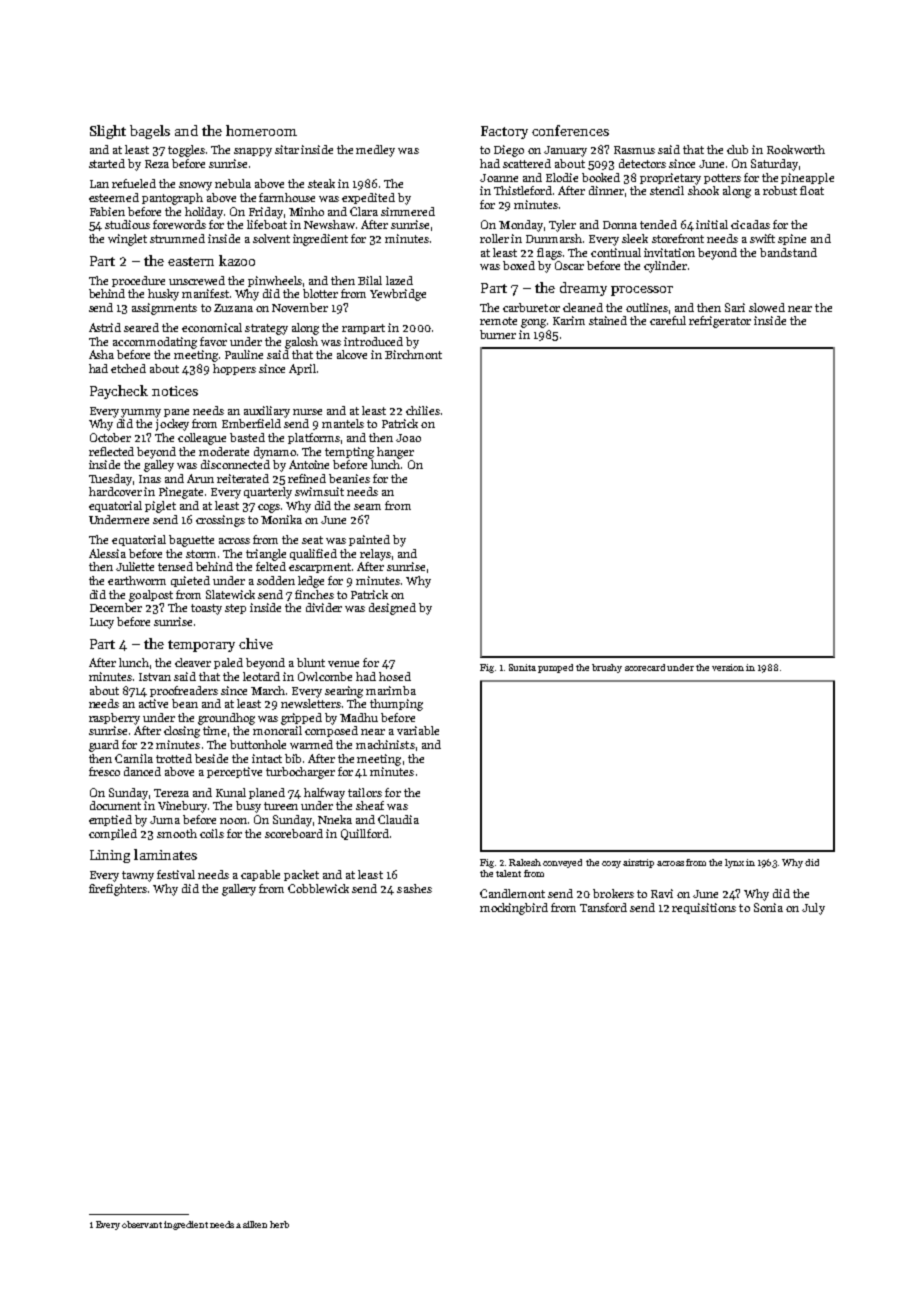 The height and width of the page is (1308, 924). What do you see at coordinates (176, 874) in the page?
I see `festival` at bounding box center [176, 874].
